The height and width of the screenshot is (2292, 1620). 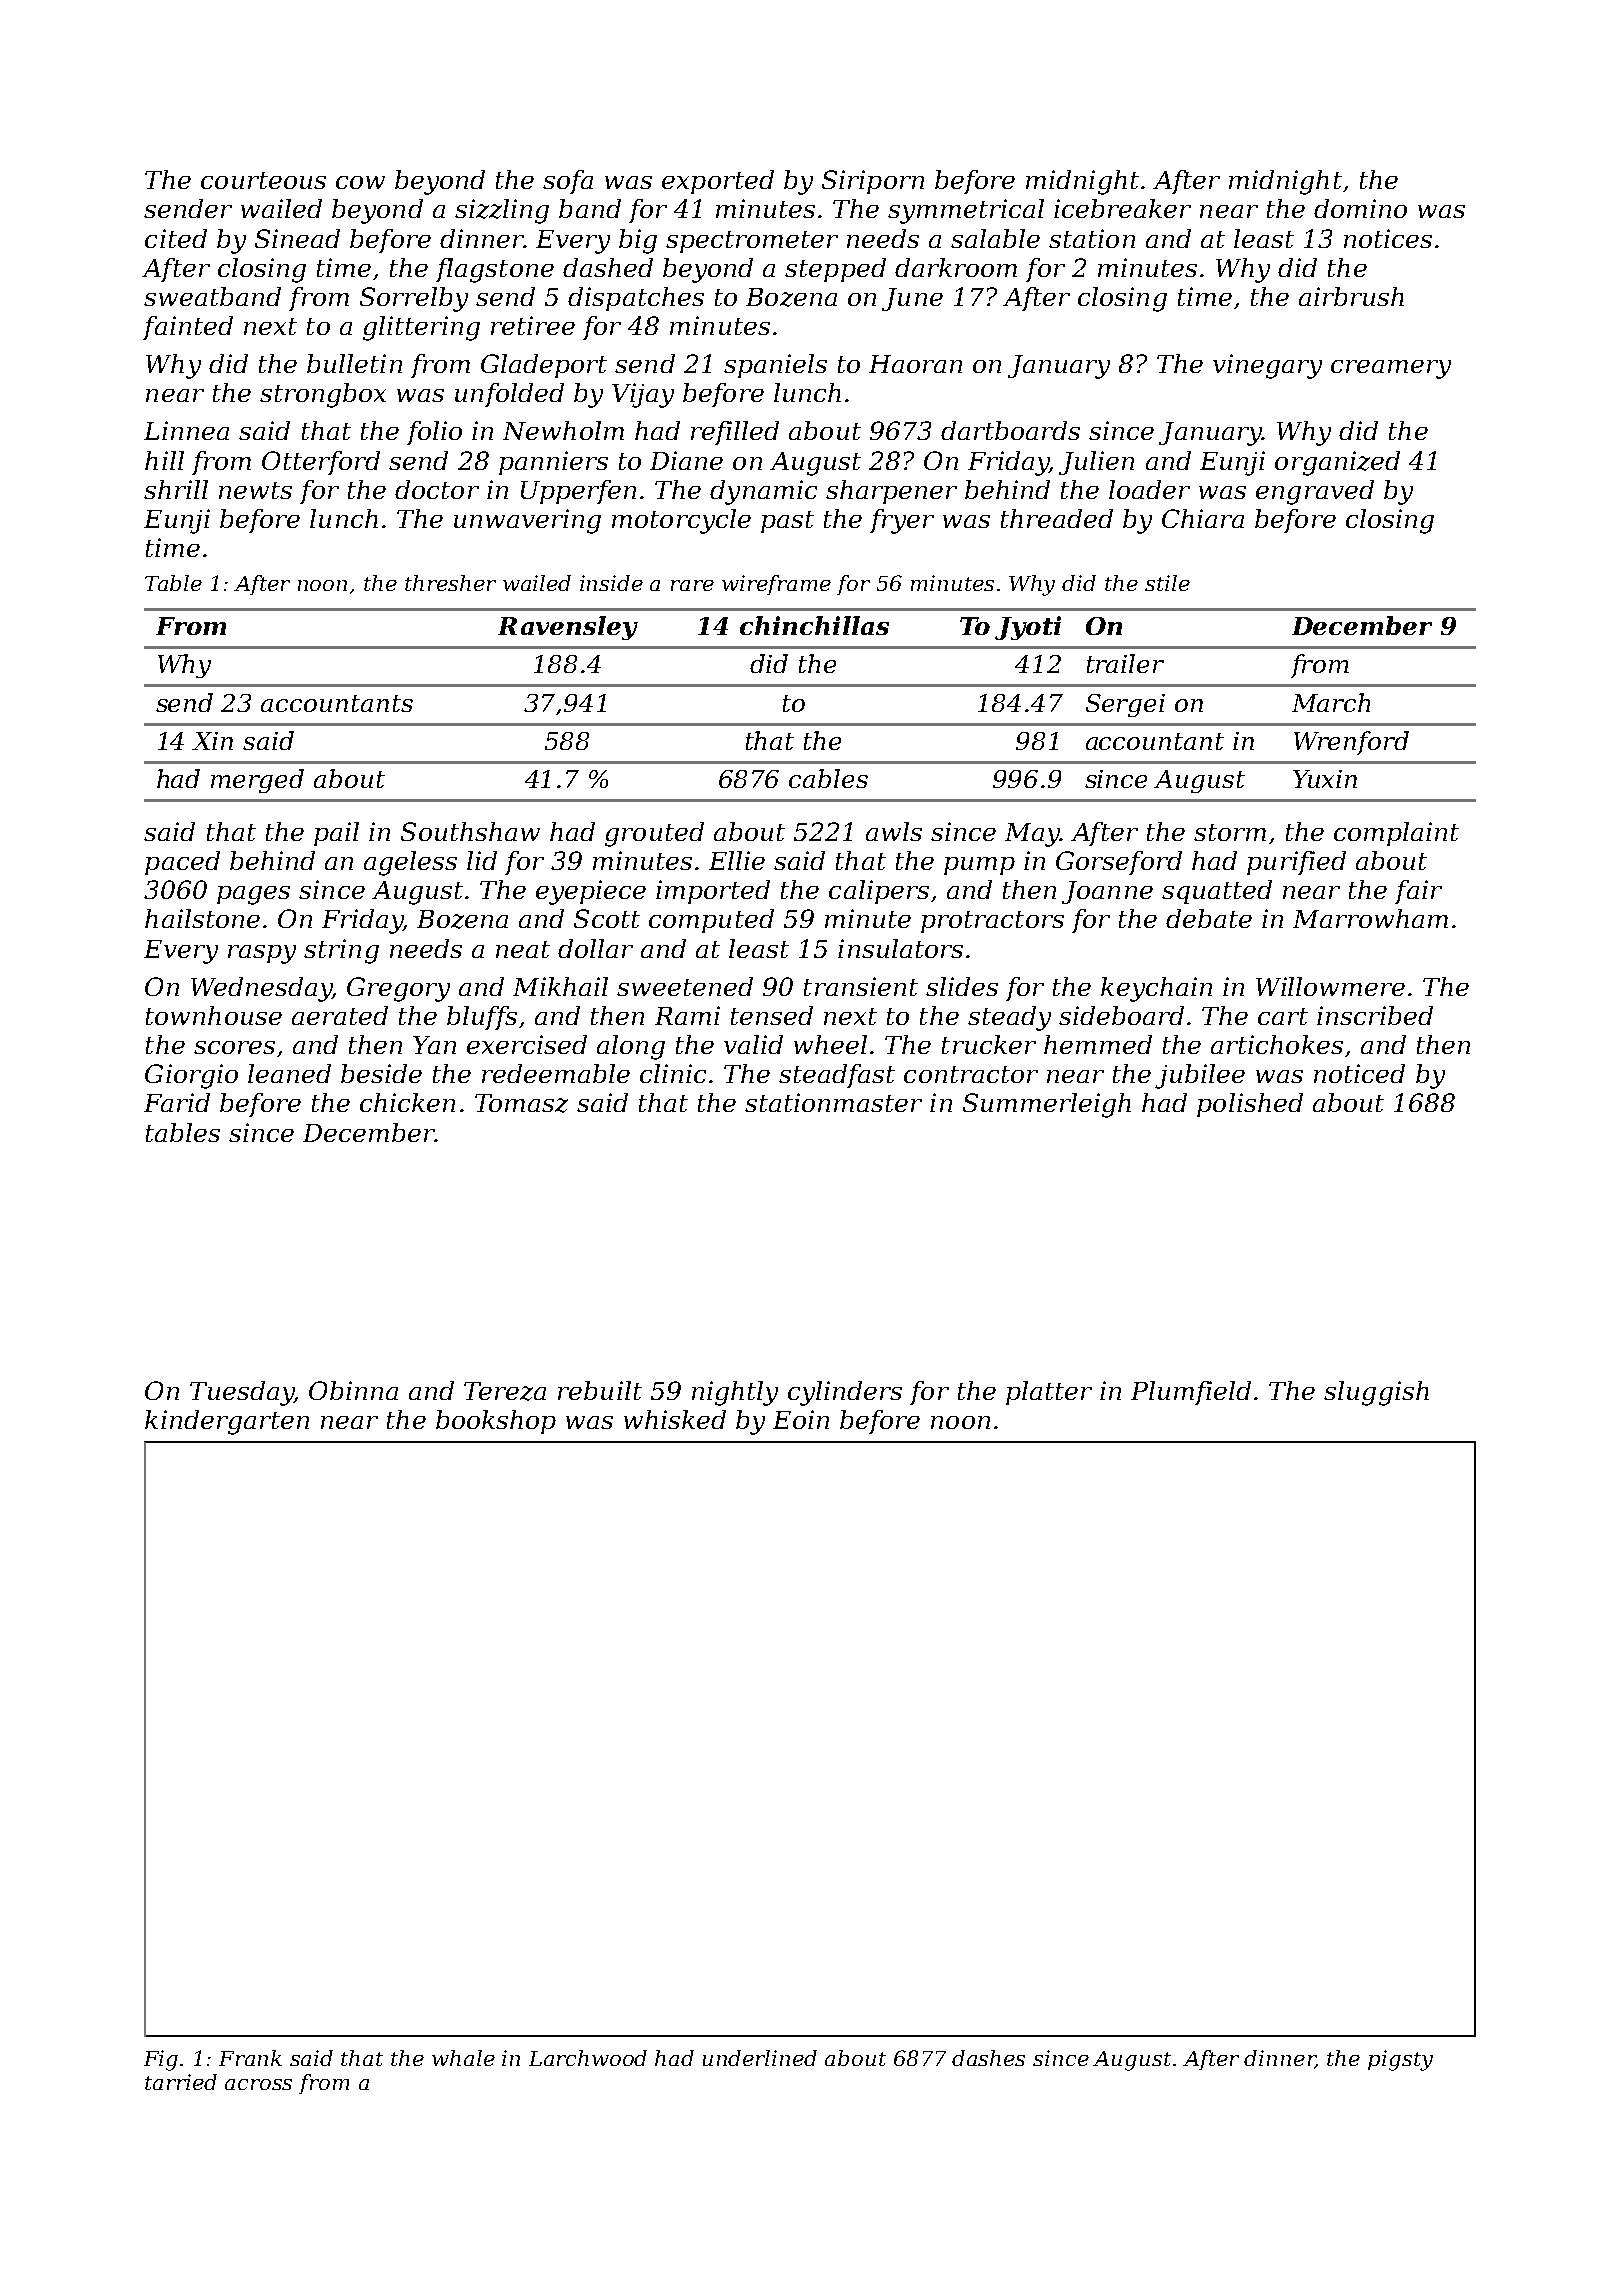 What do you see at coordinates (1250, 1105) in the screenshot?
I see `polished` at bounding box center [1250, 1105].
